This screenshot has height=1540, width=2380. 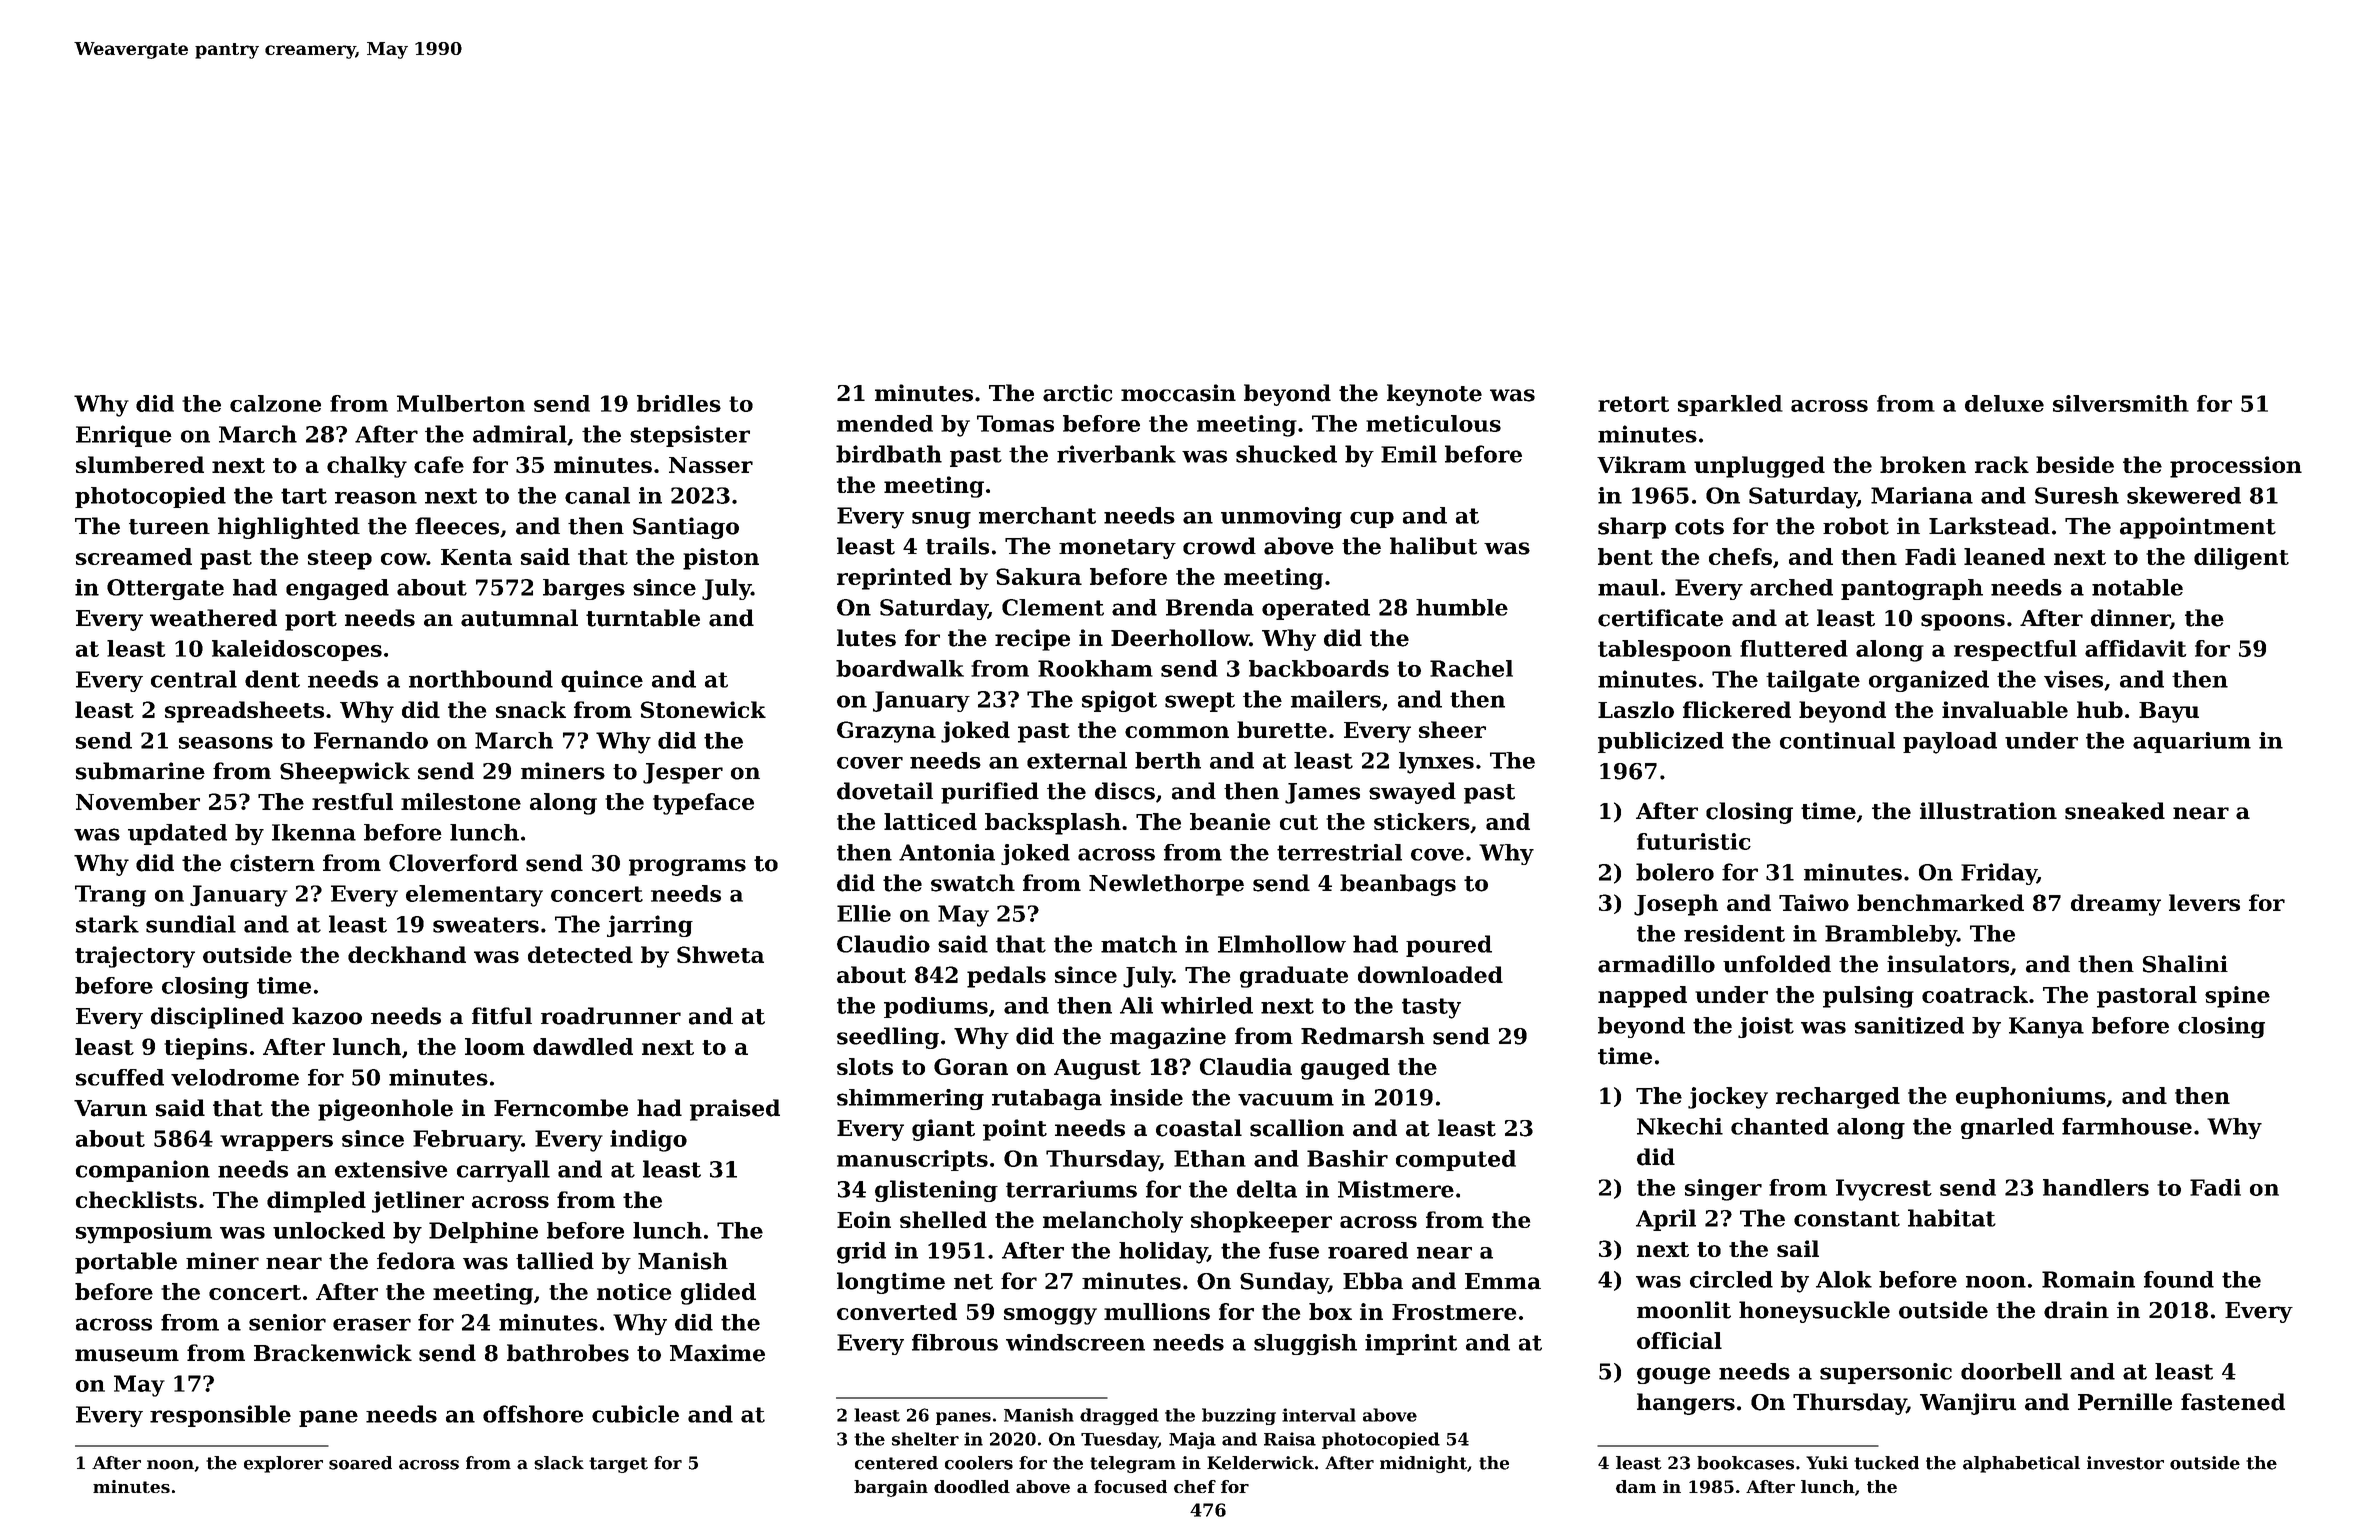 What do you see at coordinates (220, 1416) in the screenshot?
I see `responsible` at bounding box center [220, 1416].
